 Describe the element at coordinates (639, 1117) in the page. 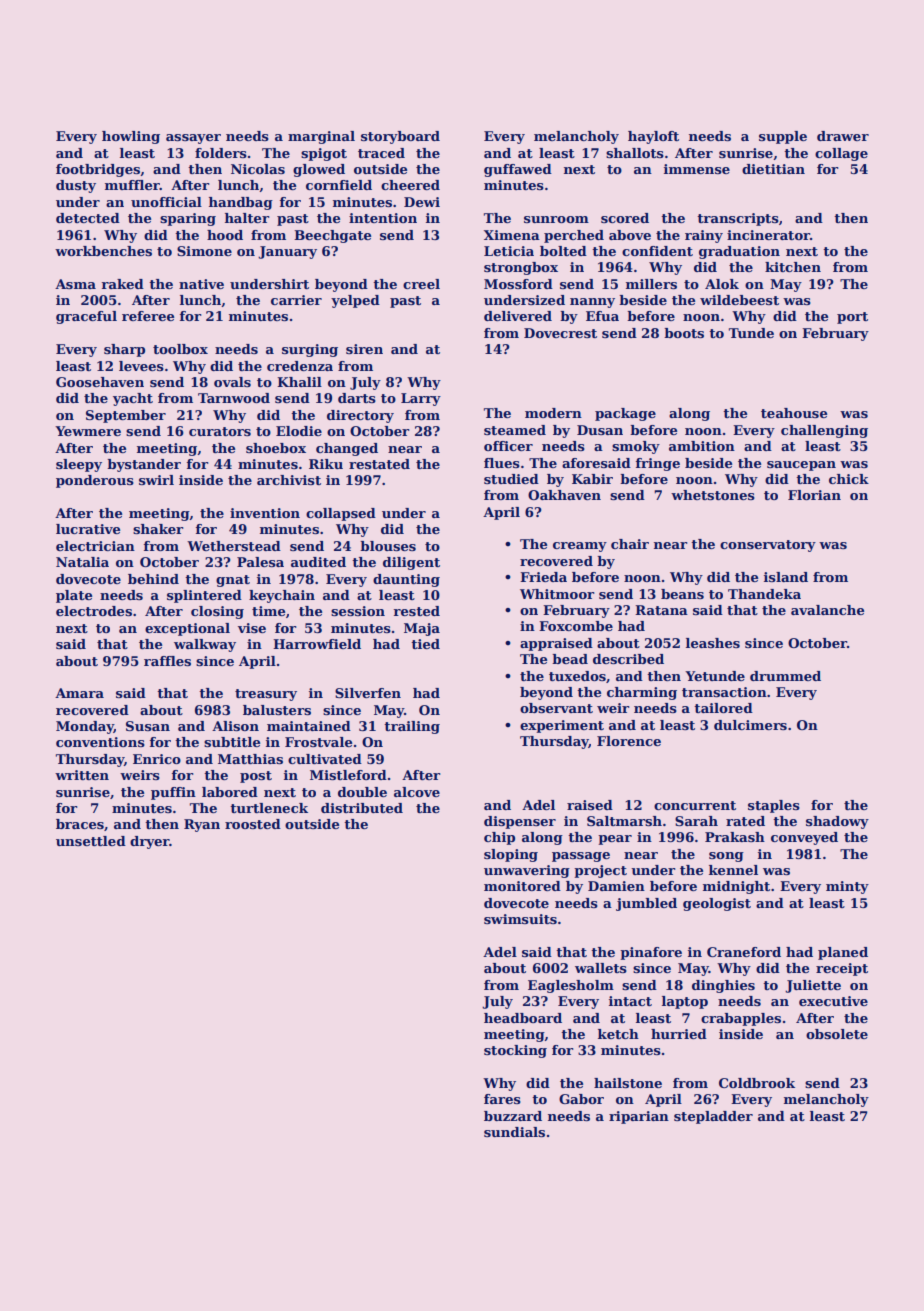

I see `riparian` at that location.
